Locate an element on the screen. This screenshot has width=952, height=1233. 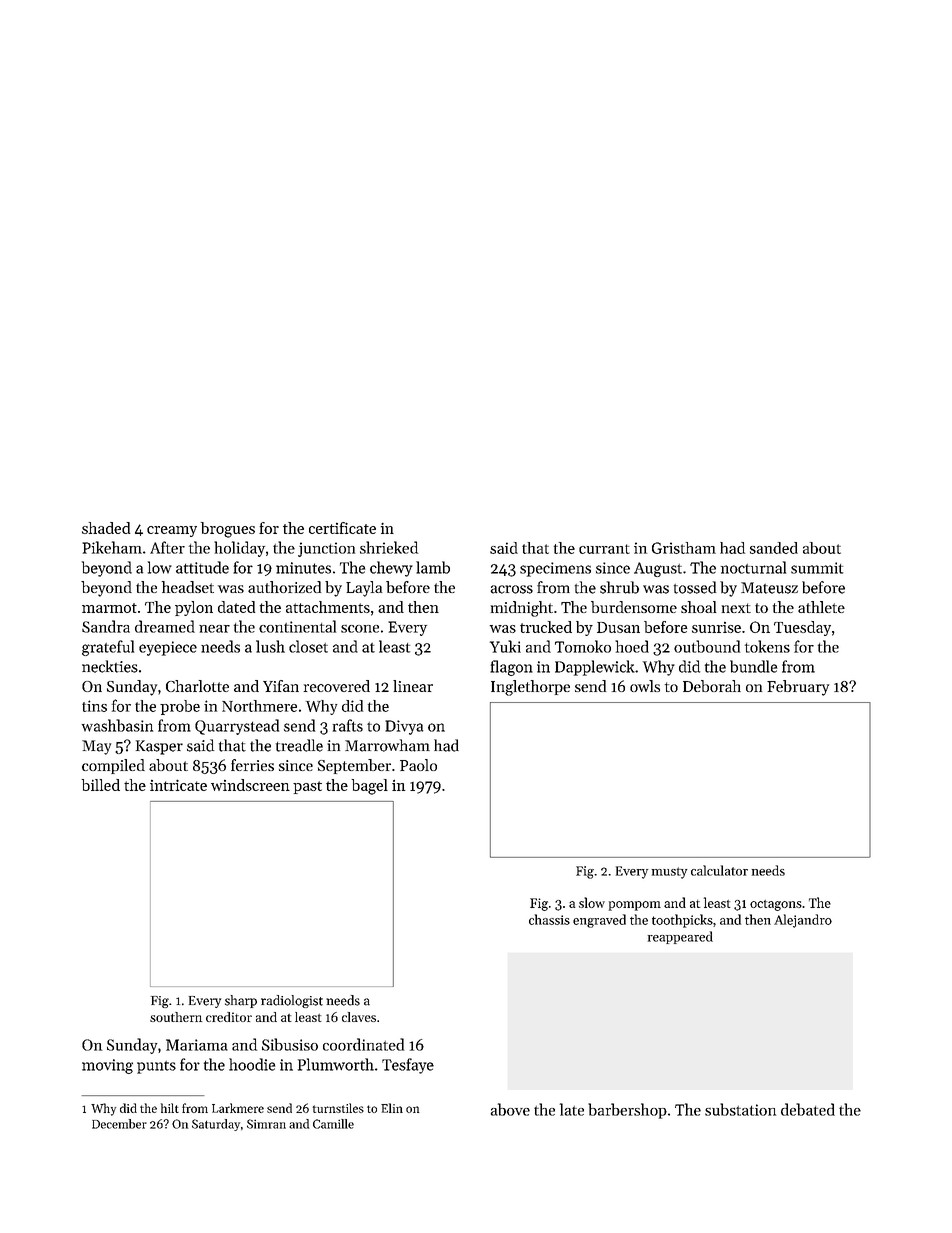
certificate is located at coordinates (342, 528).
